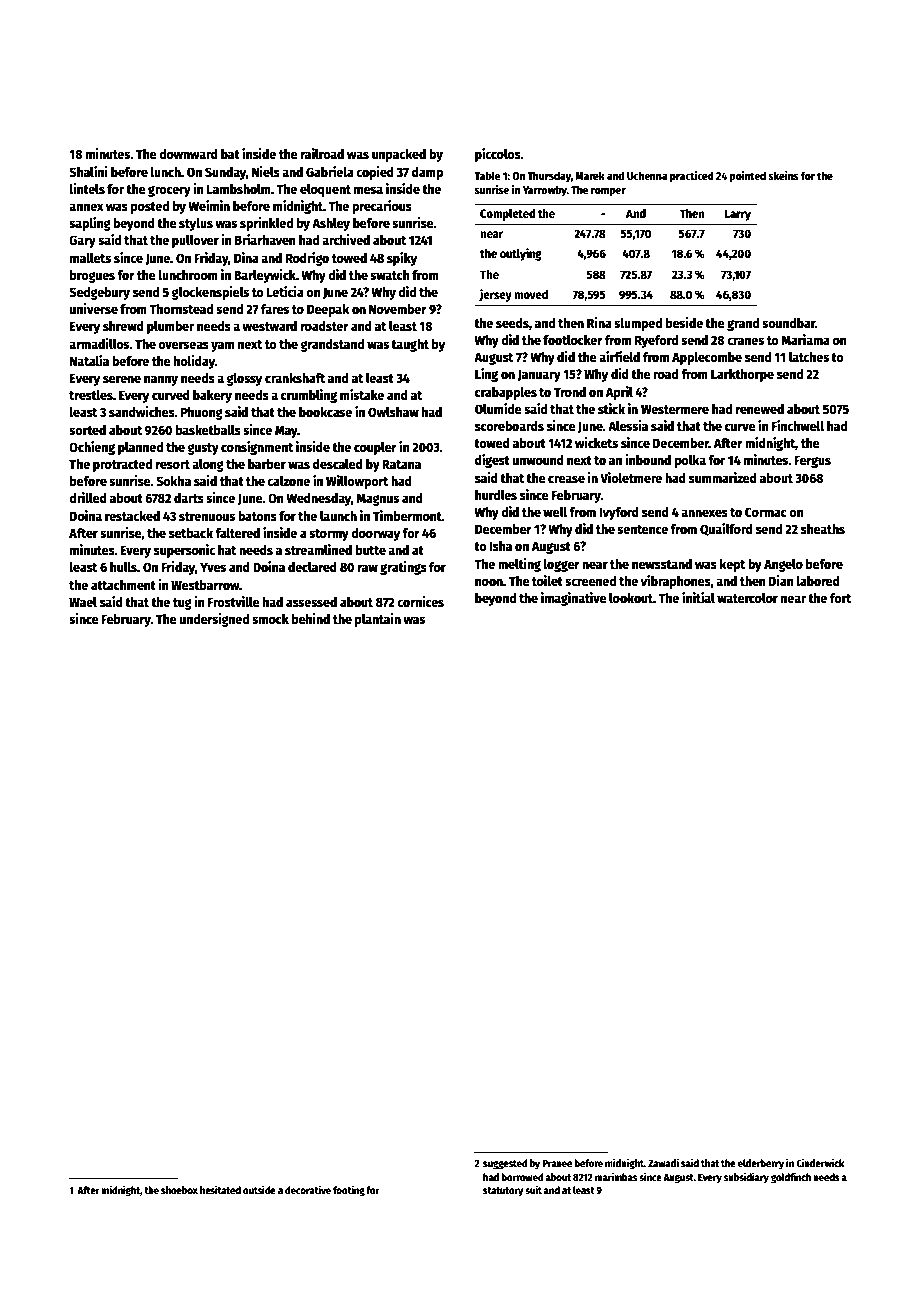 The image size is (924, 1314). What do you see at coordinates (498, 155) in the page?
I see `piccolos` at bounding box center [498, 155].
